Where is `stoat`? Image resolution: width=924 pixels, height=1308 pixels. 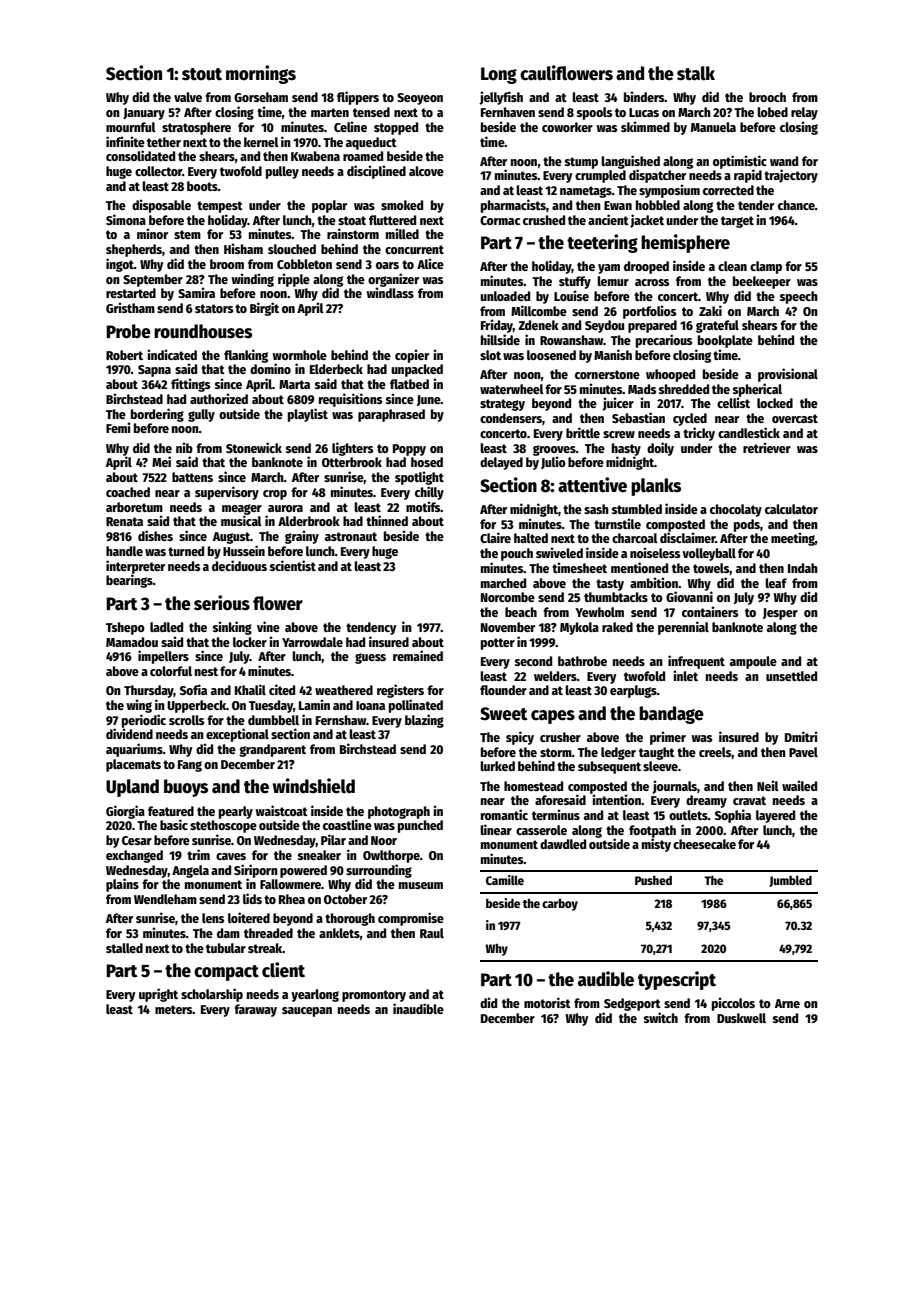 stoat is located at coordinates (352, 220).
